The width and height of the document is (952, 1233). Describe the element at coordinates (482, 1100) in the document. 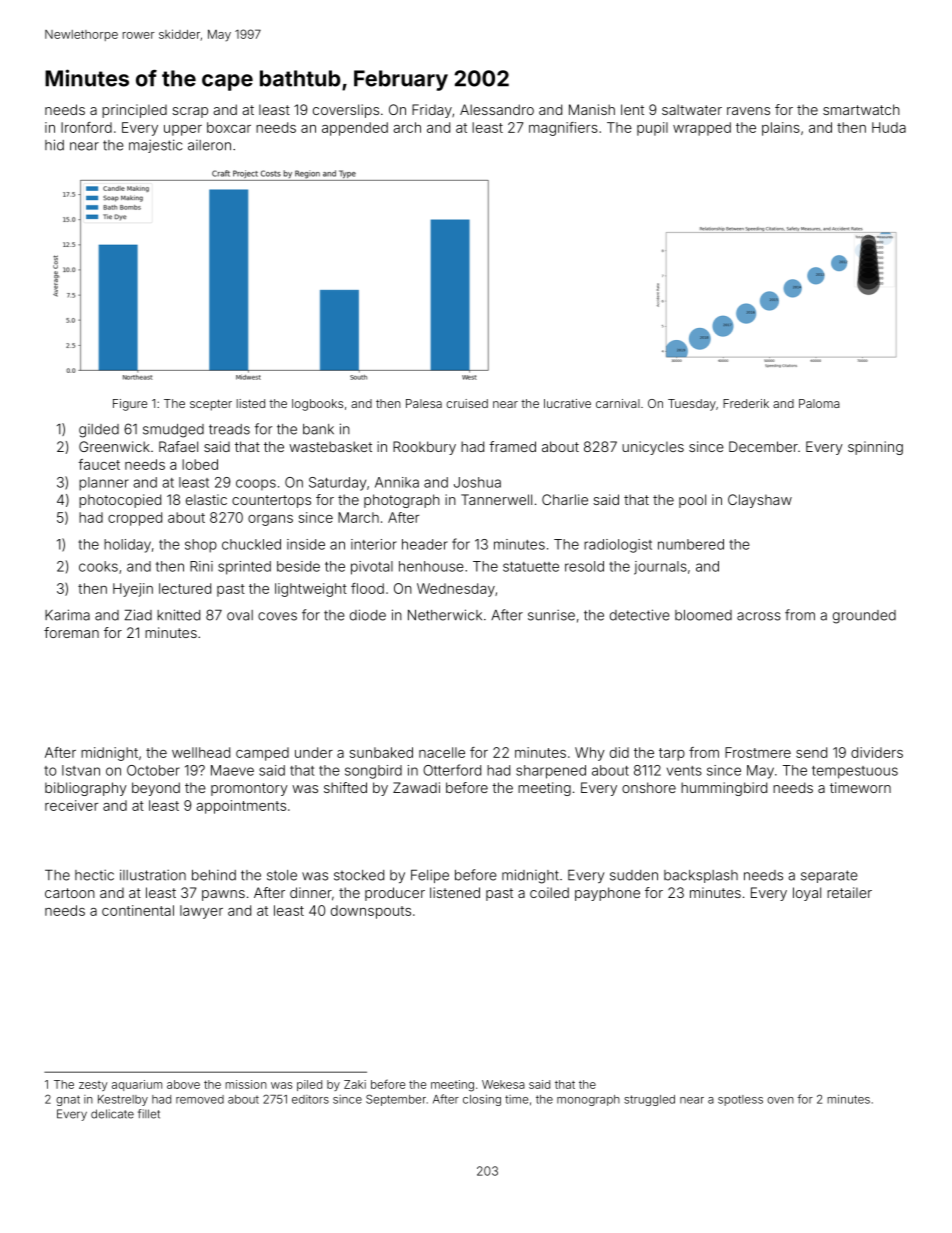

I see `closing` at that location.
